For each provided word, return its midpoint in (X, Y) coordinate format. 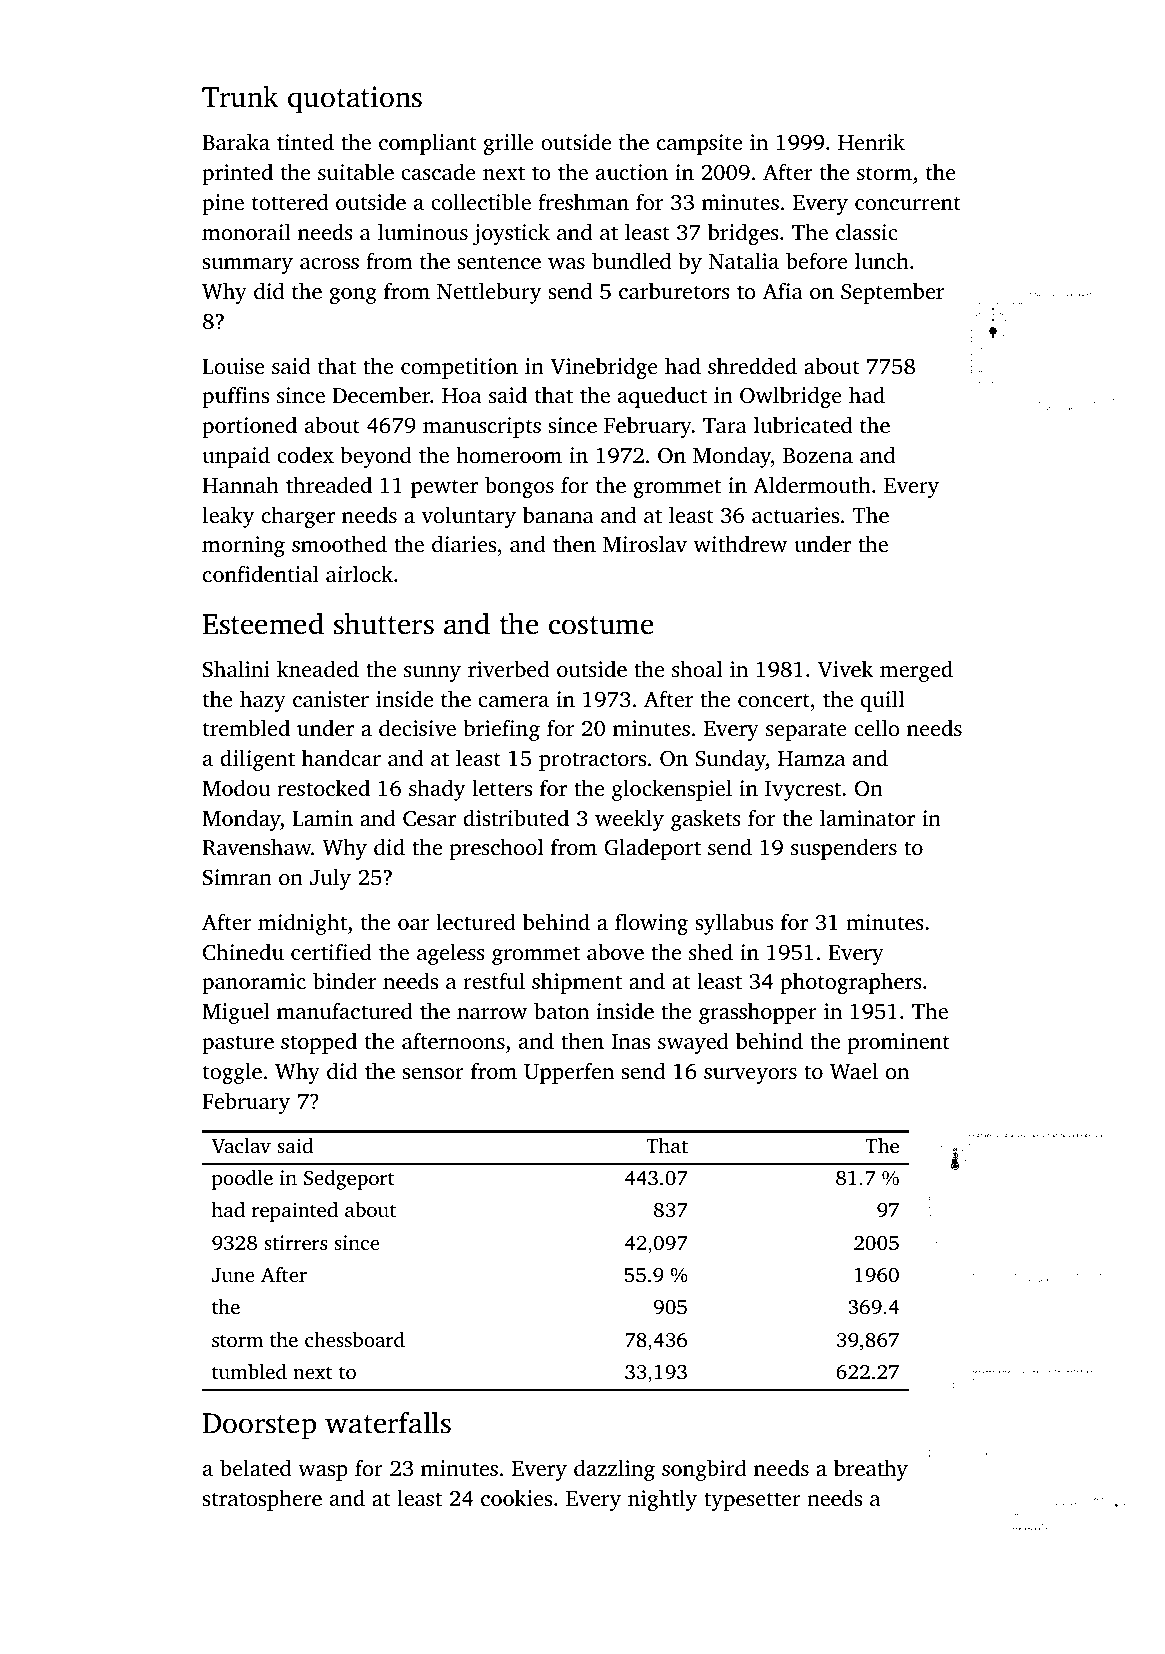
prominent (899, 1043)
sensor (433, 1073)
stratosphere (262, 1500)
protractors (592, 761)
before (816, 260)
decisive (417, 727)
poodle (242, 1180)
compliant (428, 144)
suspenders (844, 849)
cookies (516, 1497)
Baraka (236, 141)
